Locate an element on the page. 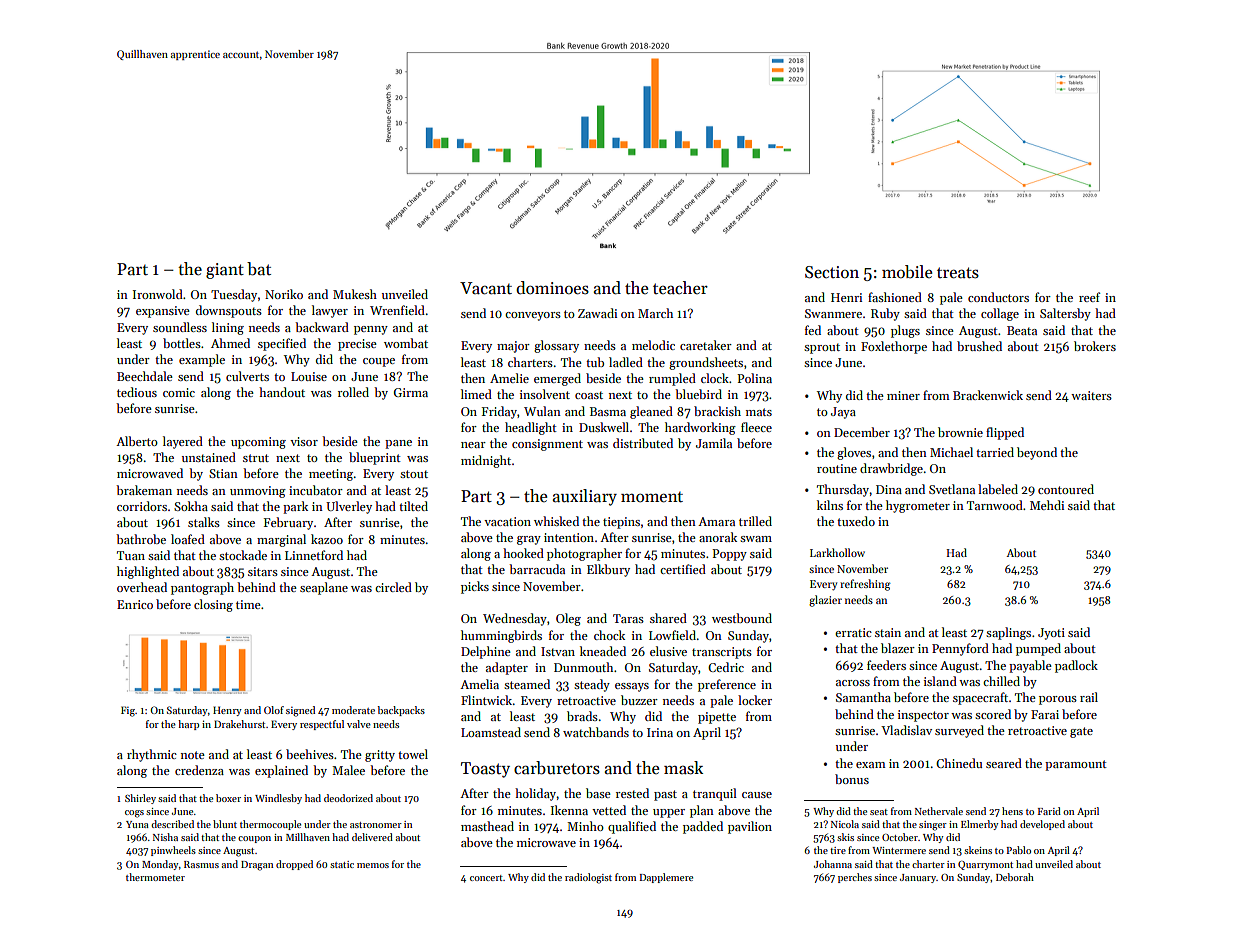 The image size is (1233, 952). park is located at coordinates (295, 507).
